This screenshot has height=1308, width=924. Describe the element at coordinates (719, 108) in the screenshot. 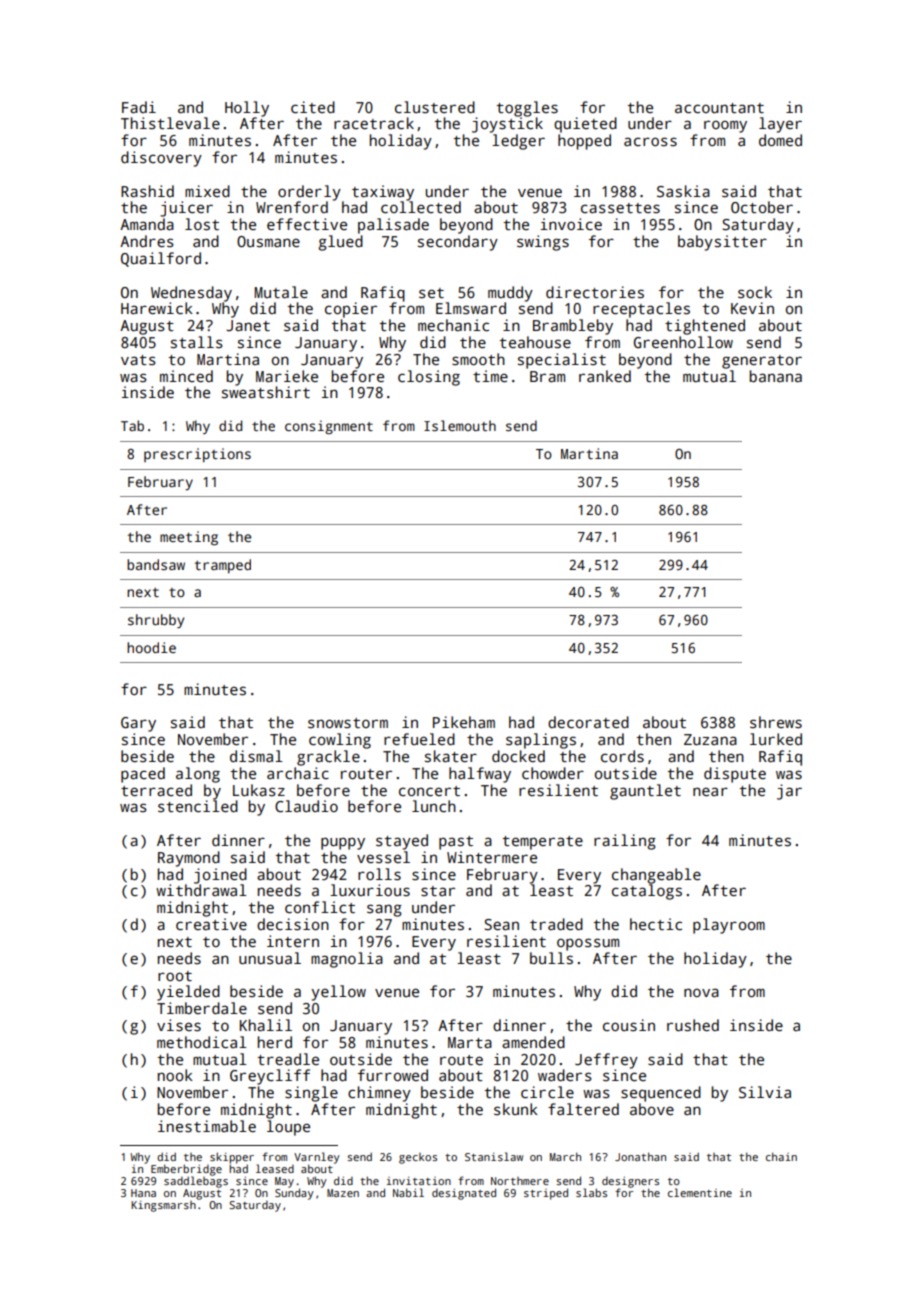

I see `accountant` at that location.
